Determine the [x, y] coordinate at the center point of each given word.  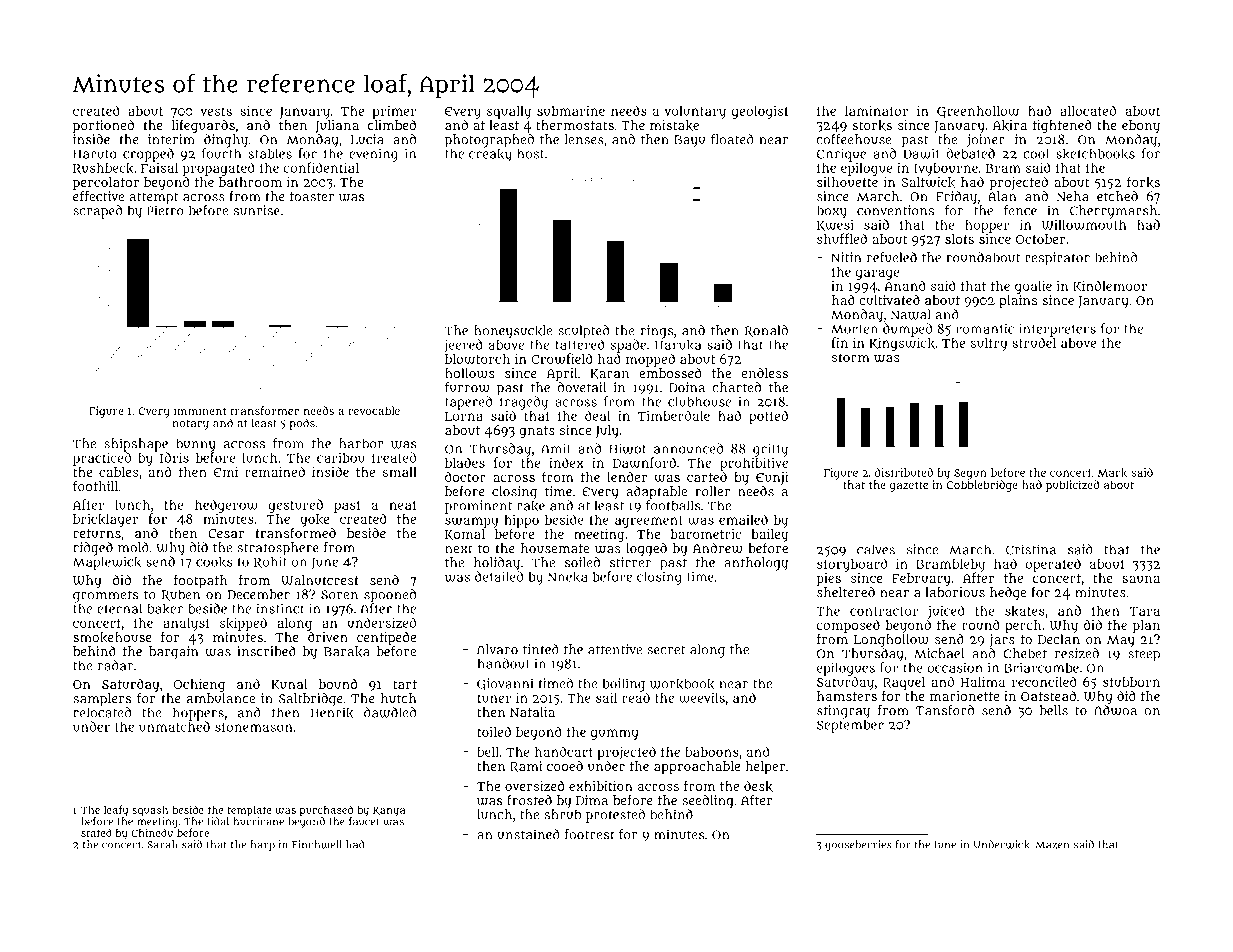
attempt [154, 198]
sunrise [257, 210]
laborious [955, 592]
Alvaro [497, 649]
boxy [832, 212]
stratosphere [278, 549]
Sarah [162, 844]
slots [959, 239]
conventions [895, 210]
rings [657, 332]
